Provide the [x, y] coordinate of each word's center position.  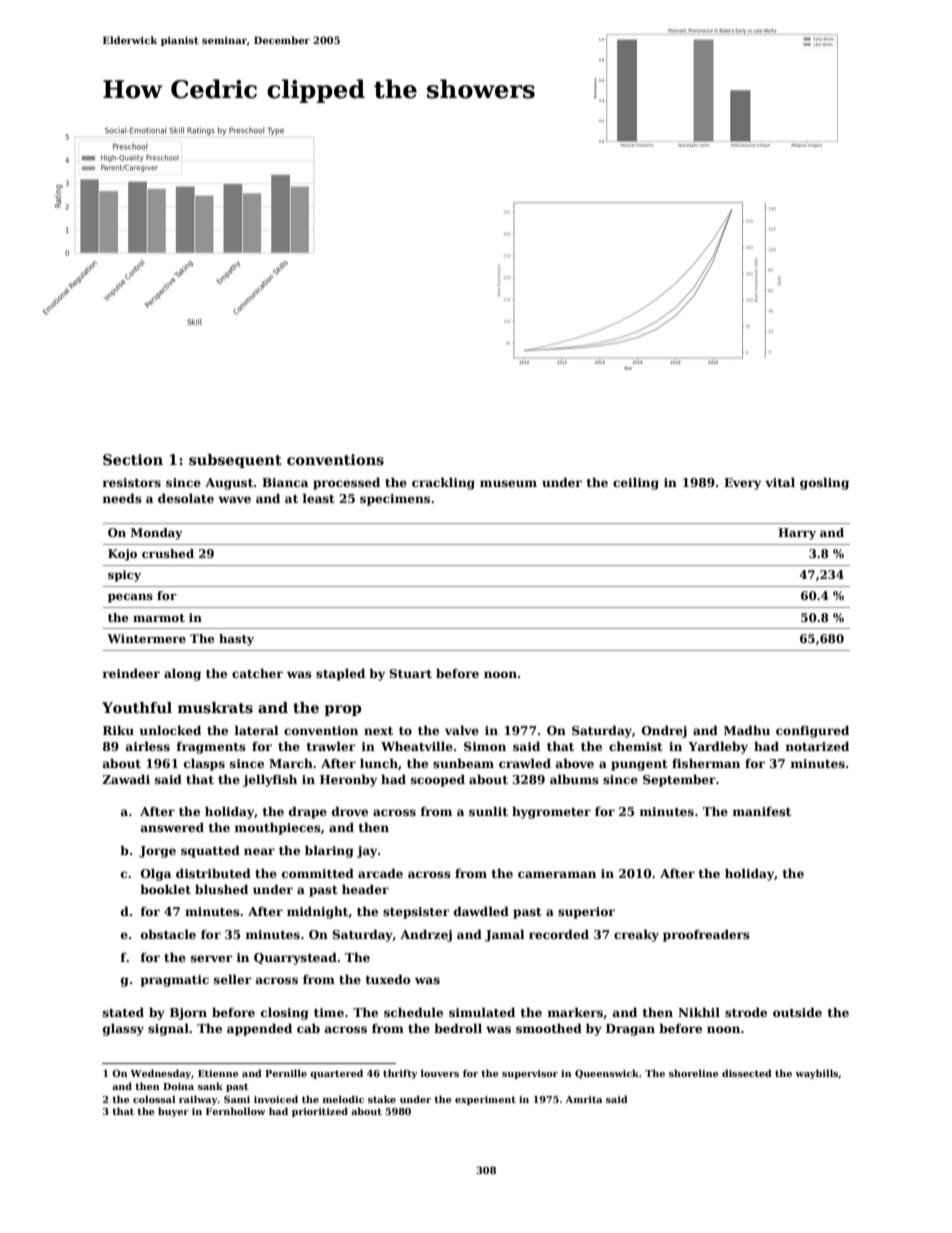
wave [234, 499]
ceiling [636, 483]
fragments [211, 748]
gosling [824, 483]
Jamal [505, 935]
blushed [221, 889]
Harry [797, 534]
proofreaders [706, 935]
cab [308, 1028]
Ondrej [664, 731]
